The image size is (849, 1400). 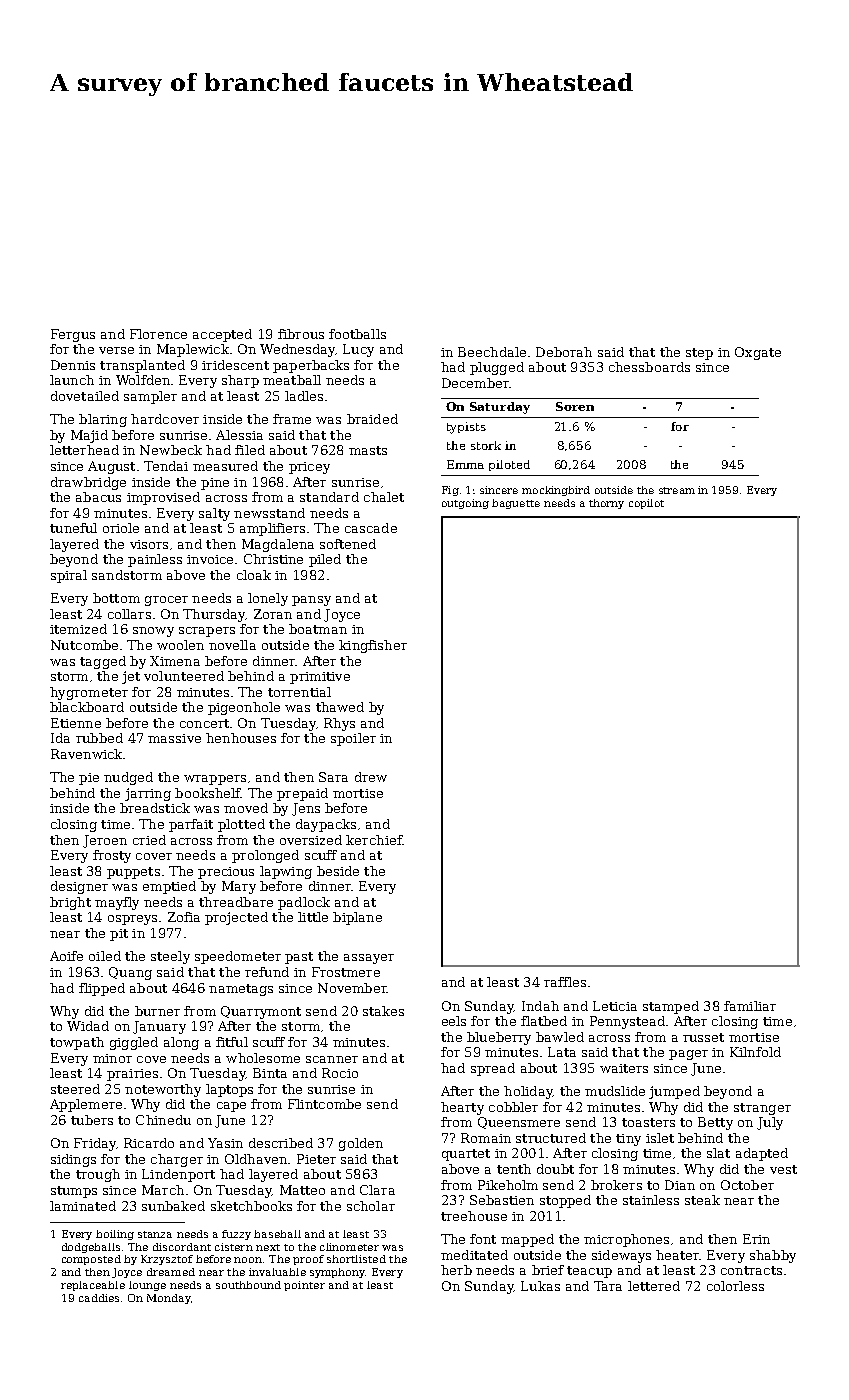 What do you see at coordinates (688, 1055) in the document?
I see `pager` at bounding box center [688, 1055].
